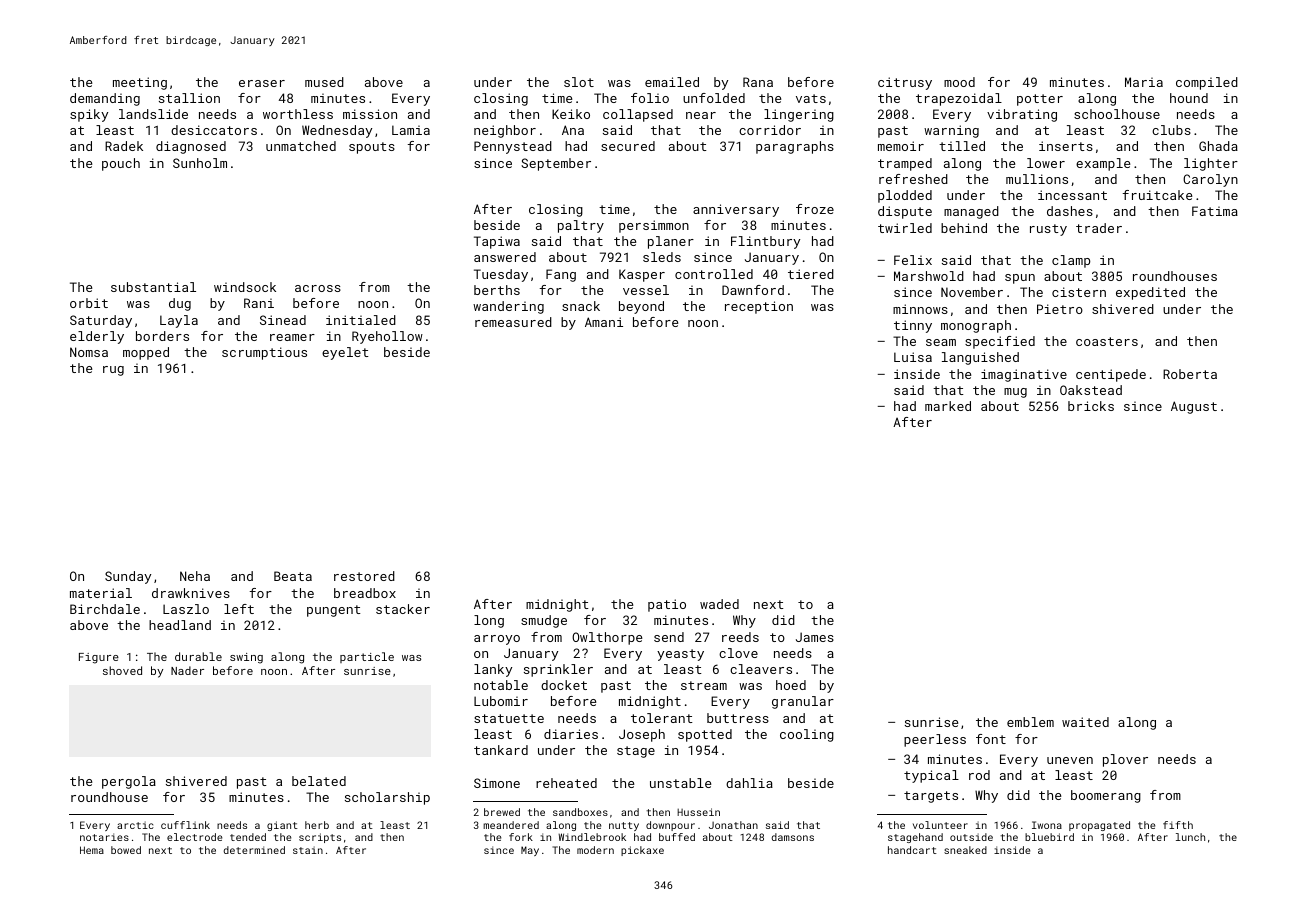 This page has height=924, width=1308. What do you see at coordinates (811, 274) in the page?
I see `tiered` at bounding box center [811, 274].
